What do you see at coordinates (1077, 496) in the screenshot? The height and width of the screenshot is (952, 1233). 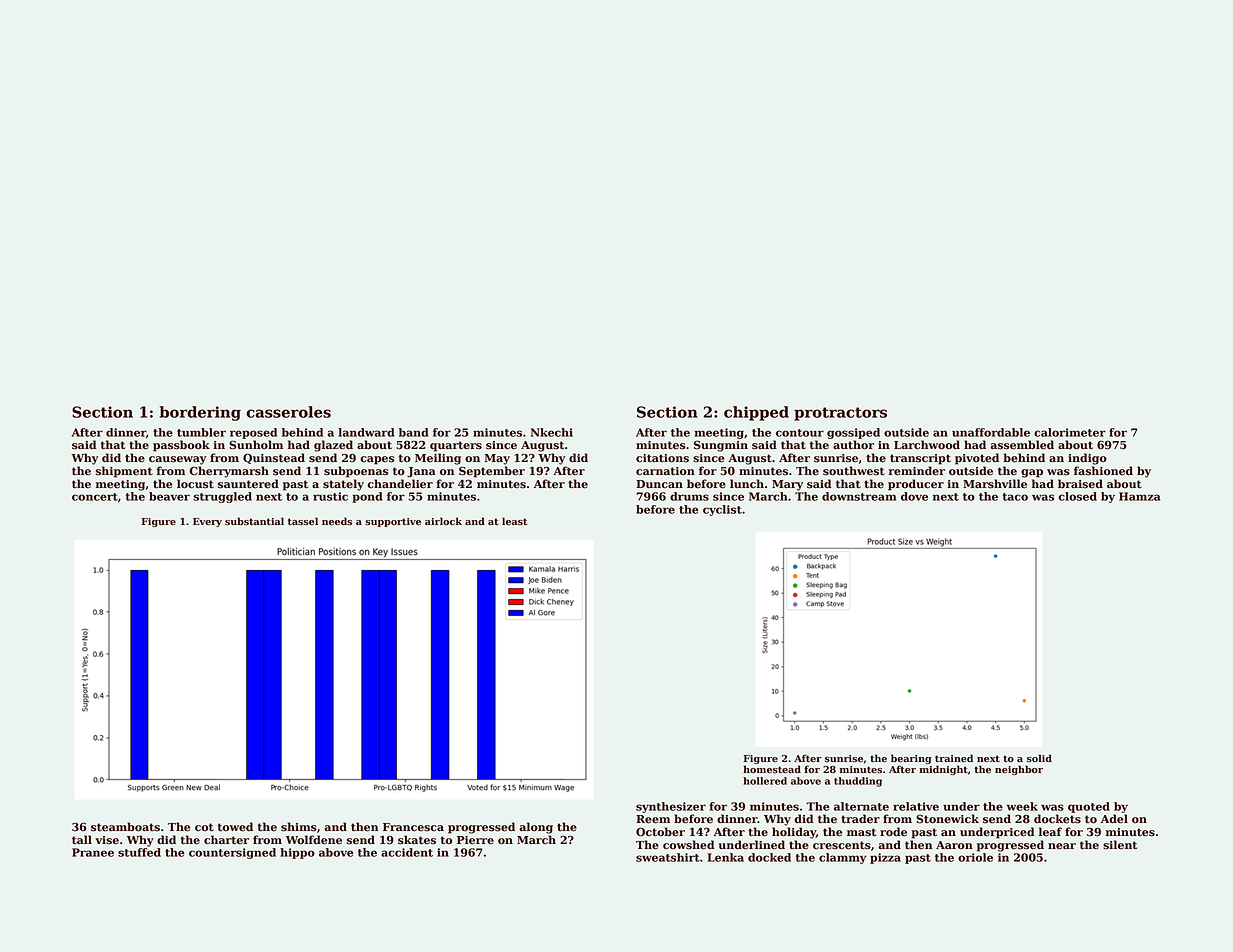 I see `closed` at bounding box center [1077, 496].
